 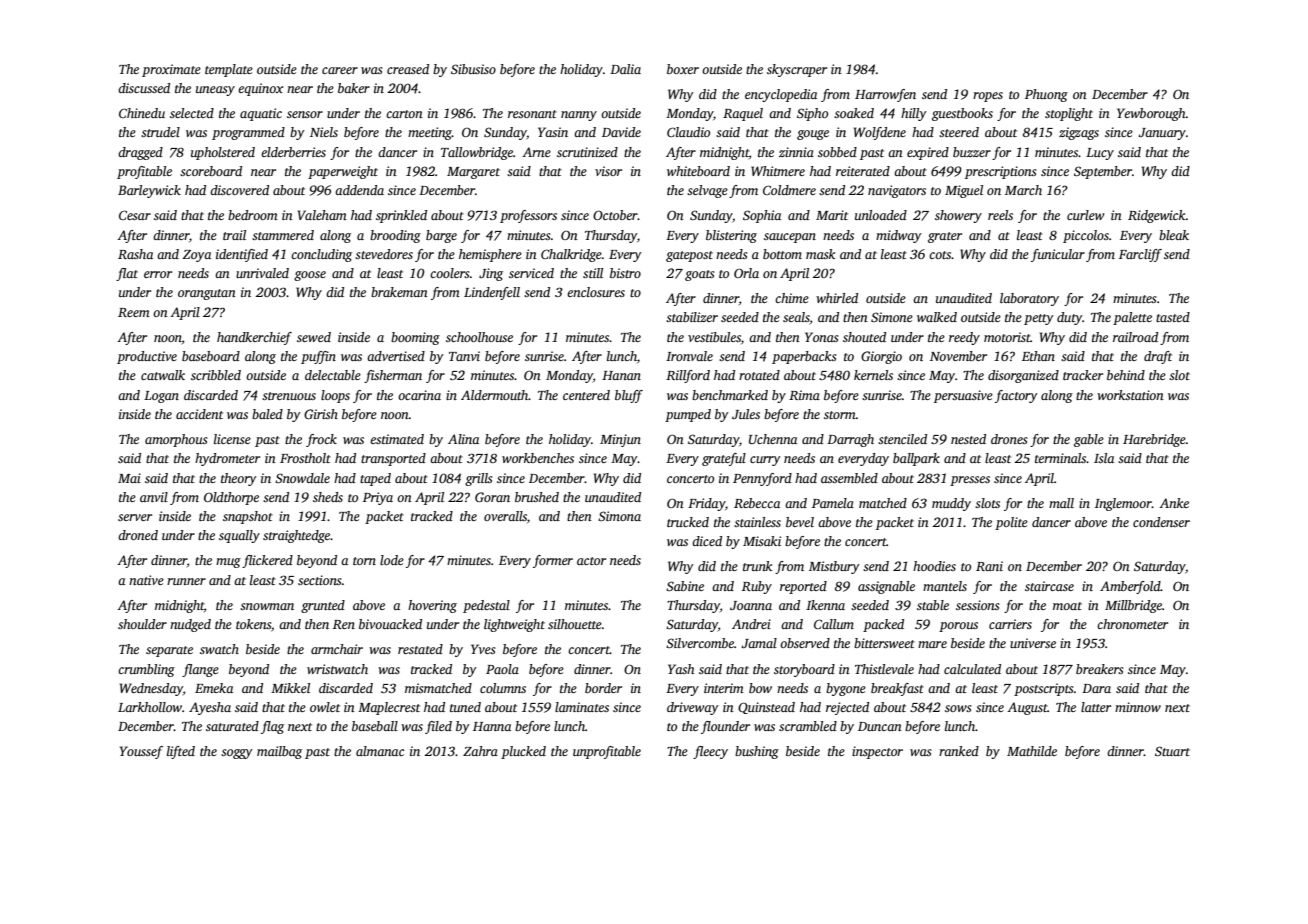 I want to click on vestibules, so click(x=714, y=337).
